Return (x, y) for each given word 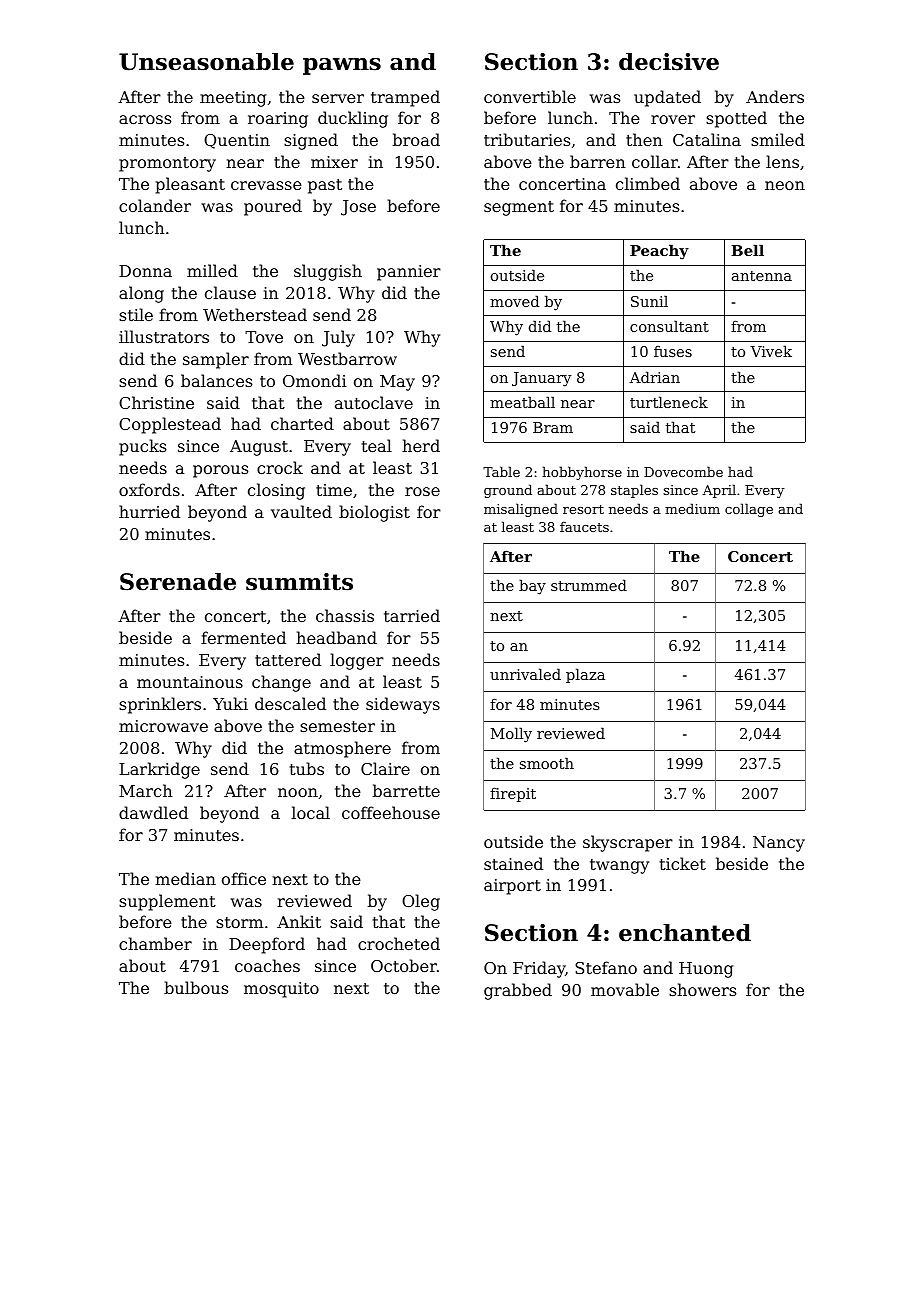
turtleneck (669, 402)
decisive (669, 62)
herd (421, 445)
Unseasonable (206, 62)
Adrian (654, 377)
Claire (385, 768)
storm (239, 922)
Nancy (779, 844)
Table (501, 471)
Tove (264, 337)
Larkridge (159, 770)
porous (220, 471)
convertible (530, 96)
